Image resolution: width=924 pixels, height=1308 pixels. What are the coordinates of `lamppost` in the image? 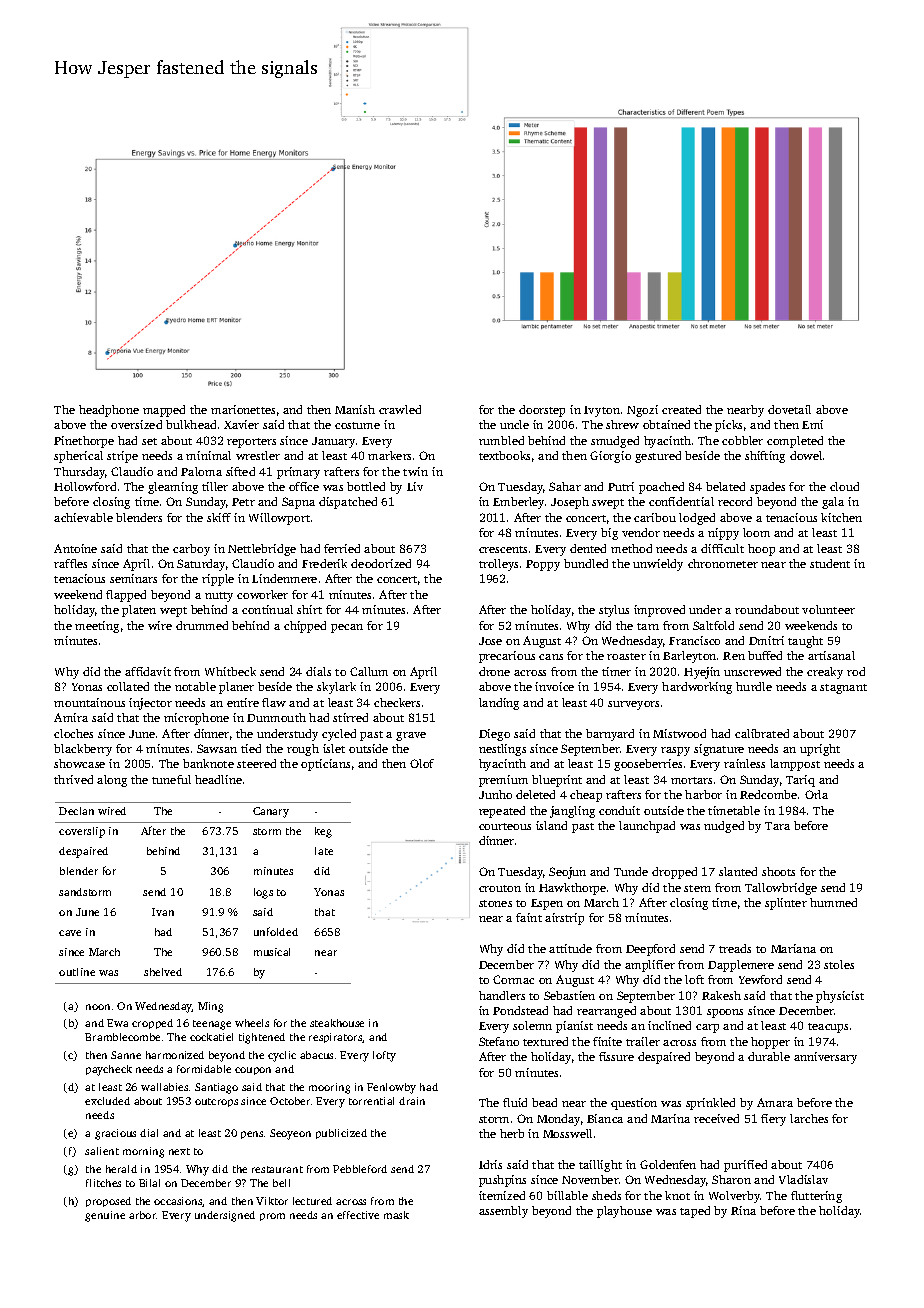 It's located at (795, 765).
